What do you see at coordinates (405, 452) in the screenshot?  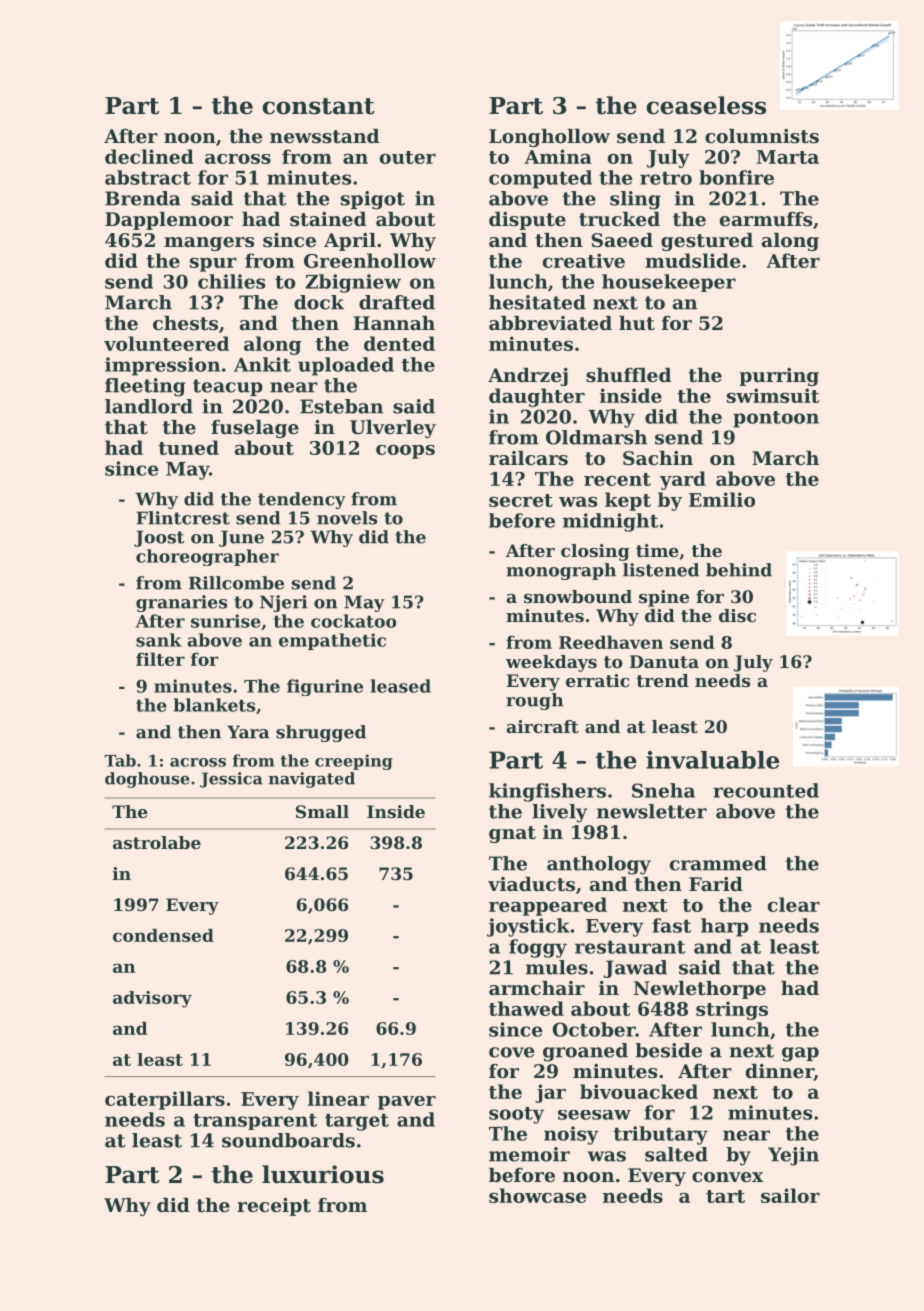 I see `coops` at bounding box center [405, 452].
